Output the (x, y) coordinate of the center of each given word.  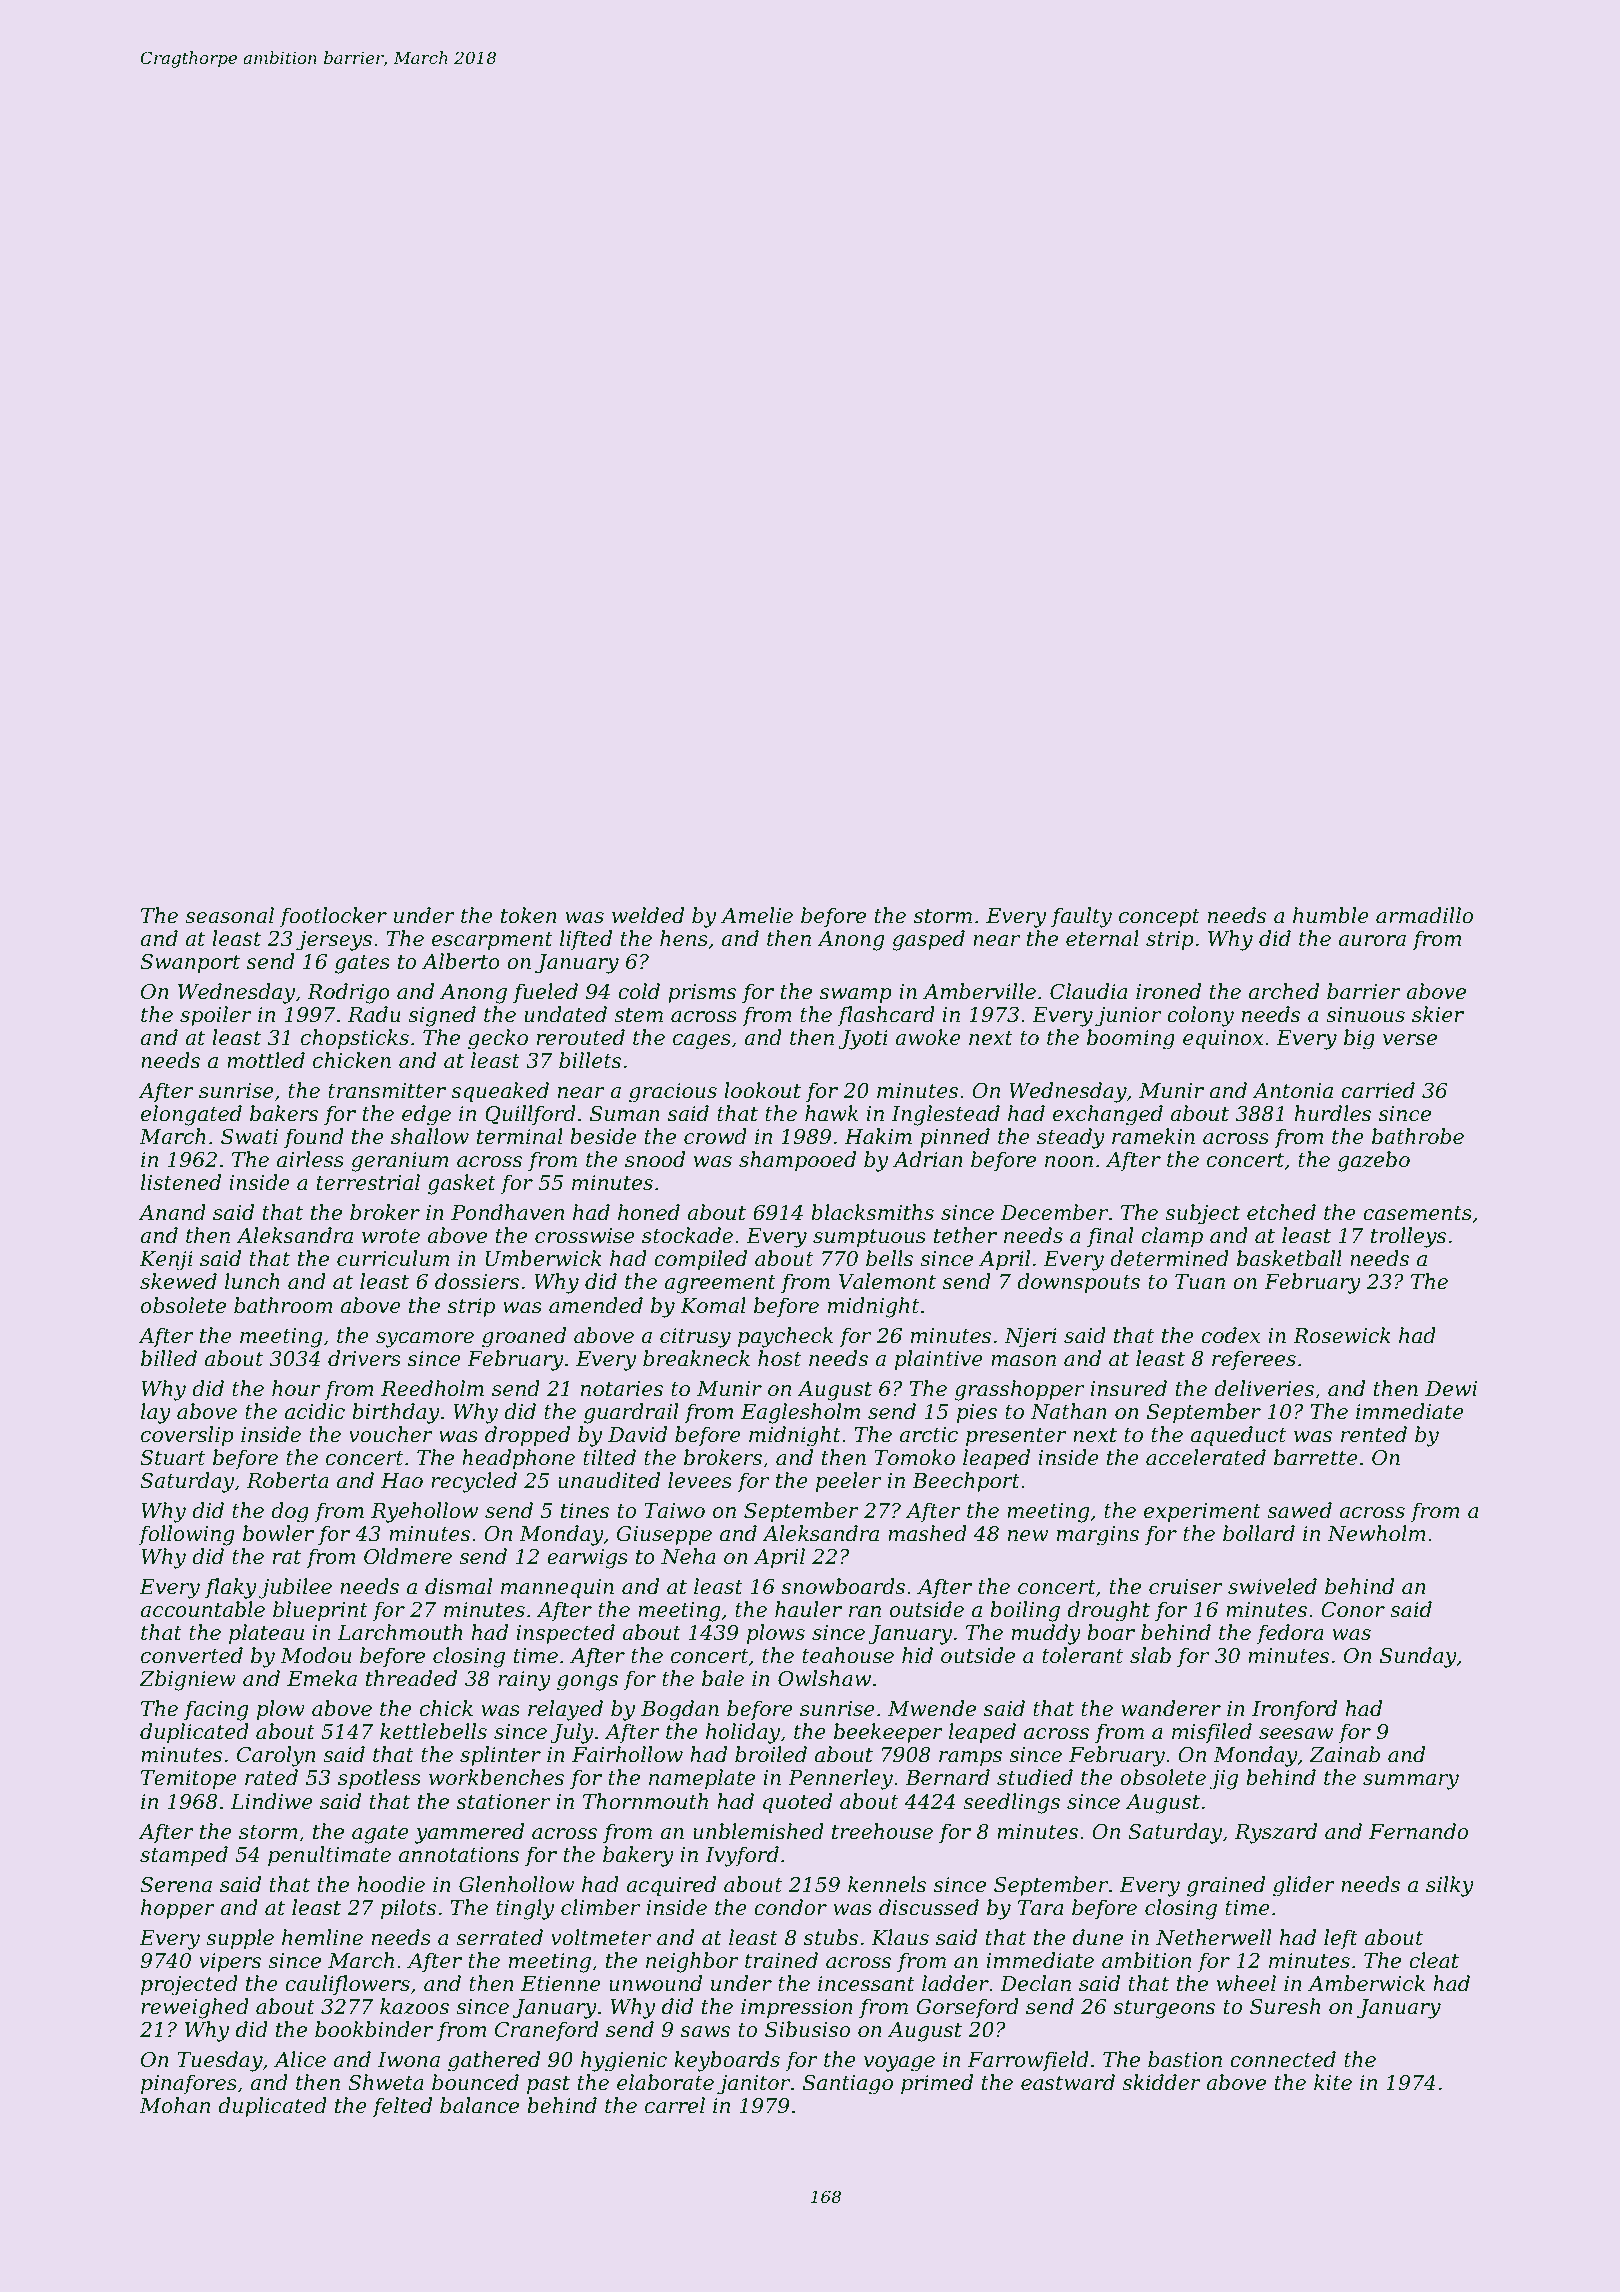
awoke (928, 1037)
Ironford (1294, 1710)
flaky (231, 1588)
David (637, 1434)
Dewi (1451, 1389)
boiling (1025, 1611)
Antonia (1293, 1091)
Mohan (175, 2105)
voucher (391, 1434)
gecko (498, 1039)
